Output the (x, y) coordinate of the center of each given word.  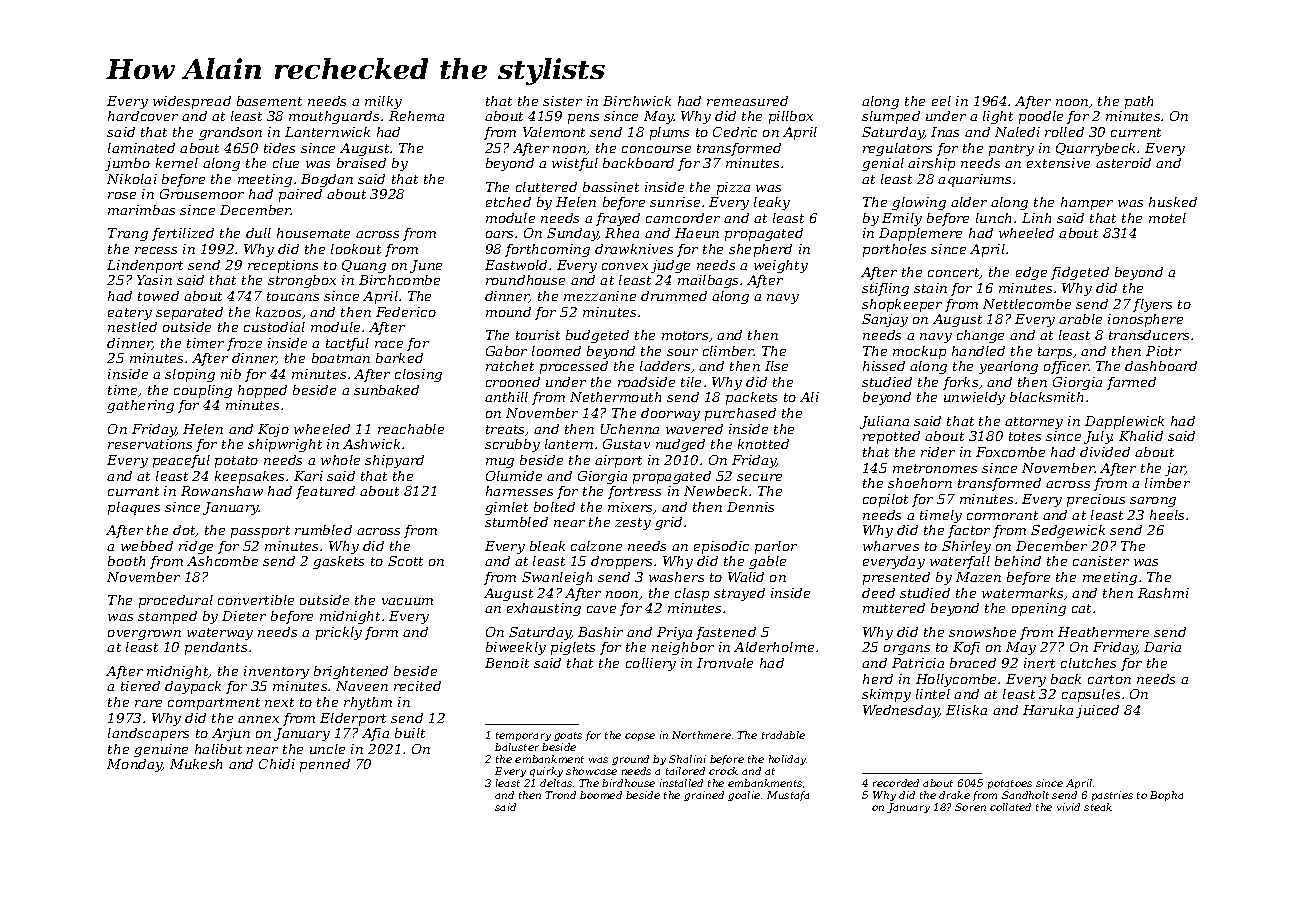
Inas (945, 132)
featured (325, 492)
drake (954, 795)
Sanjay (885, 320)
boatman (341, 358)
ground (630, 760)
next (279, 702)
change (980, 336)
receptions (283, 266)
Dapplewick (1124, 422)
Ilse (776, 366)
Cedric (735, 132)
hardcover (143, 116)
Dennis (750, 507)
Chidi (277, 764)
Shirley (966, 547)
